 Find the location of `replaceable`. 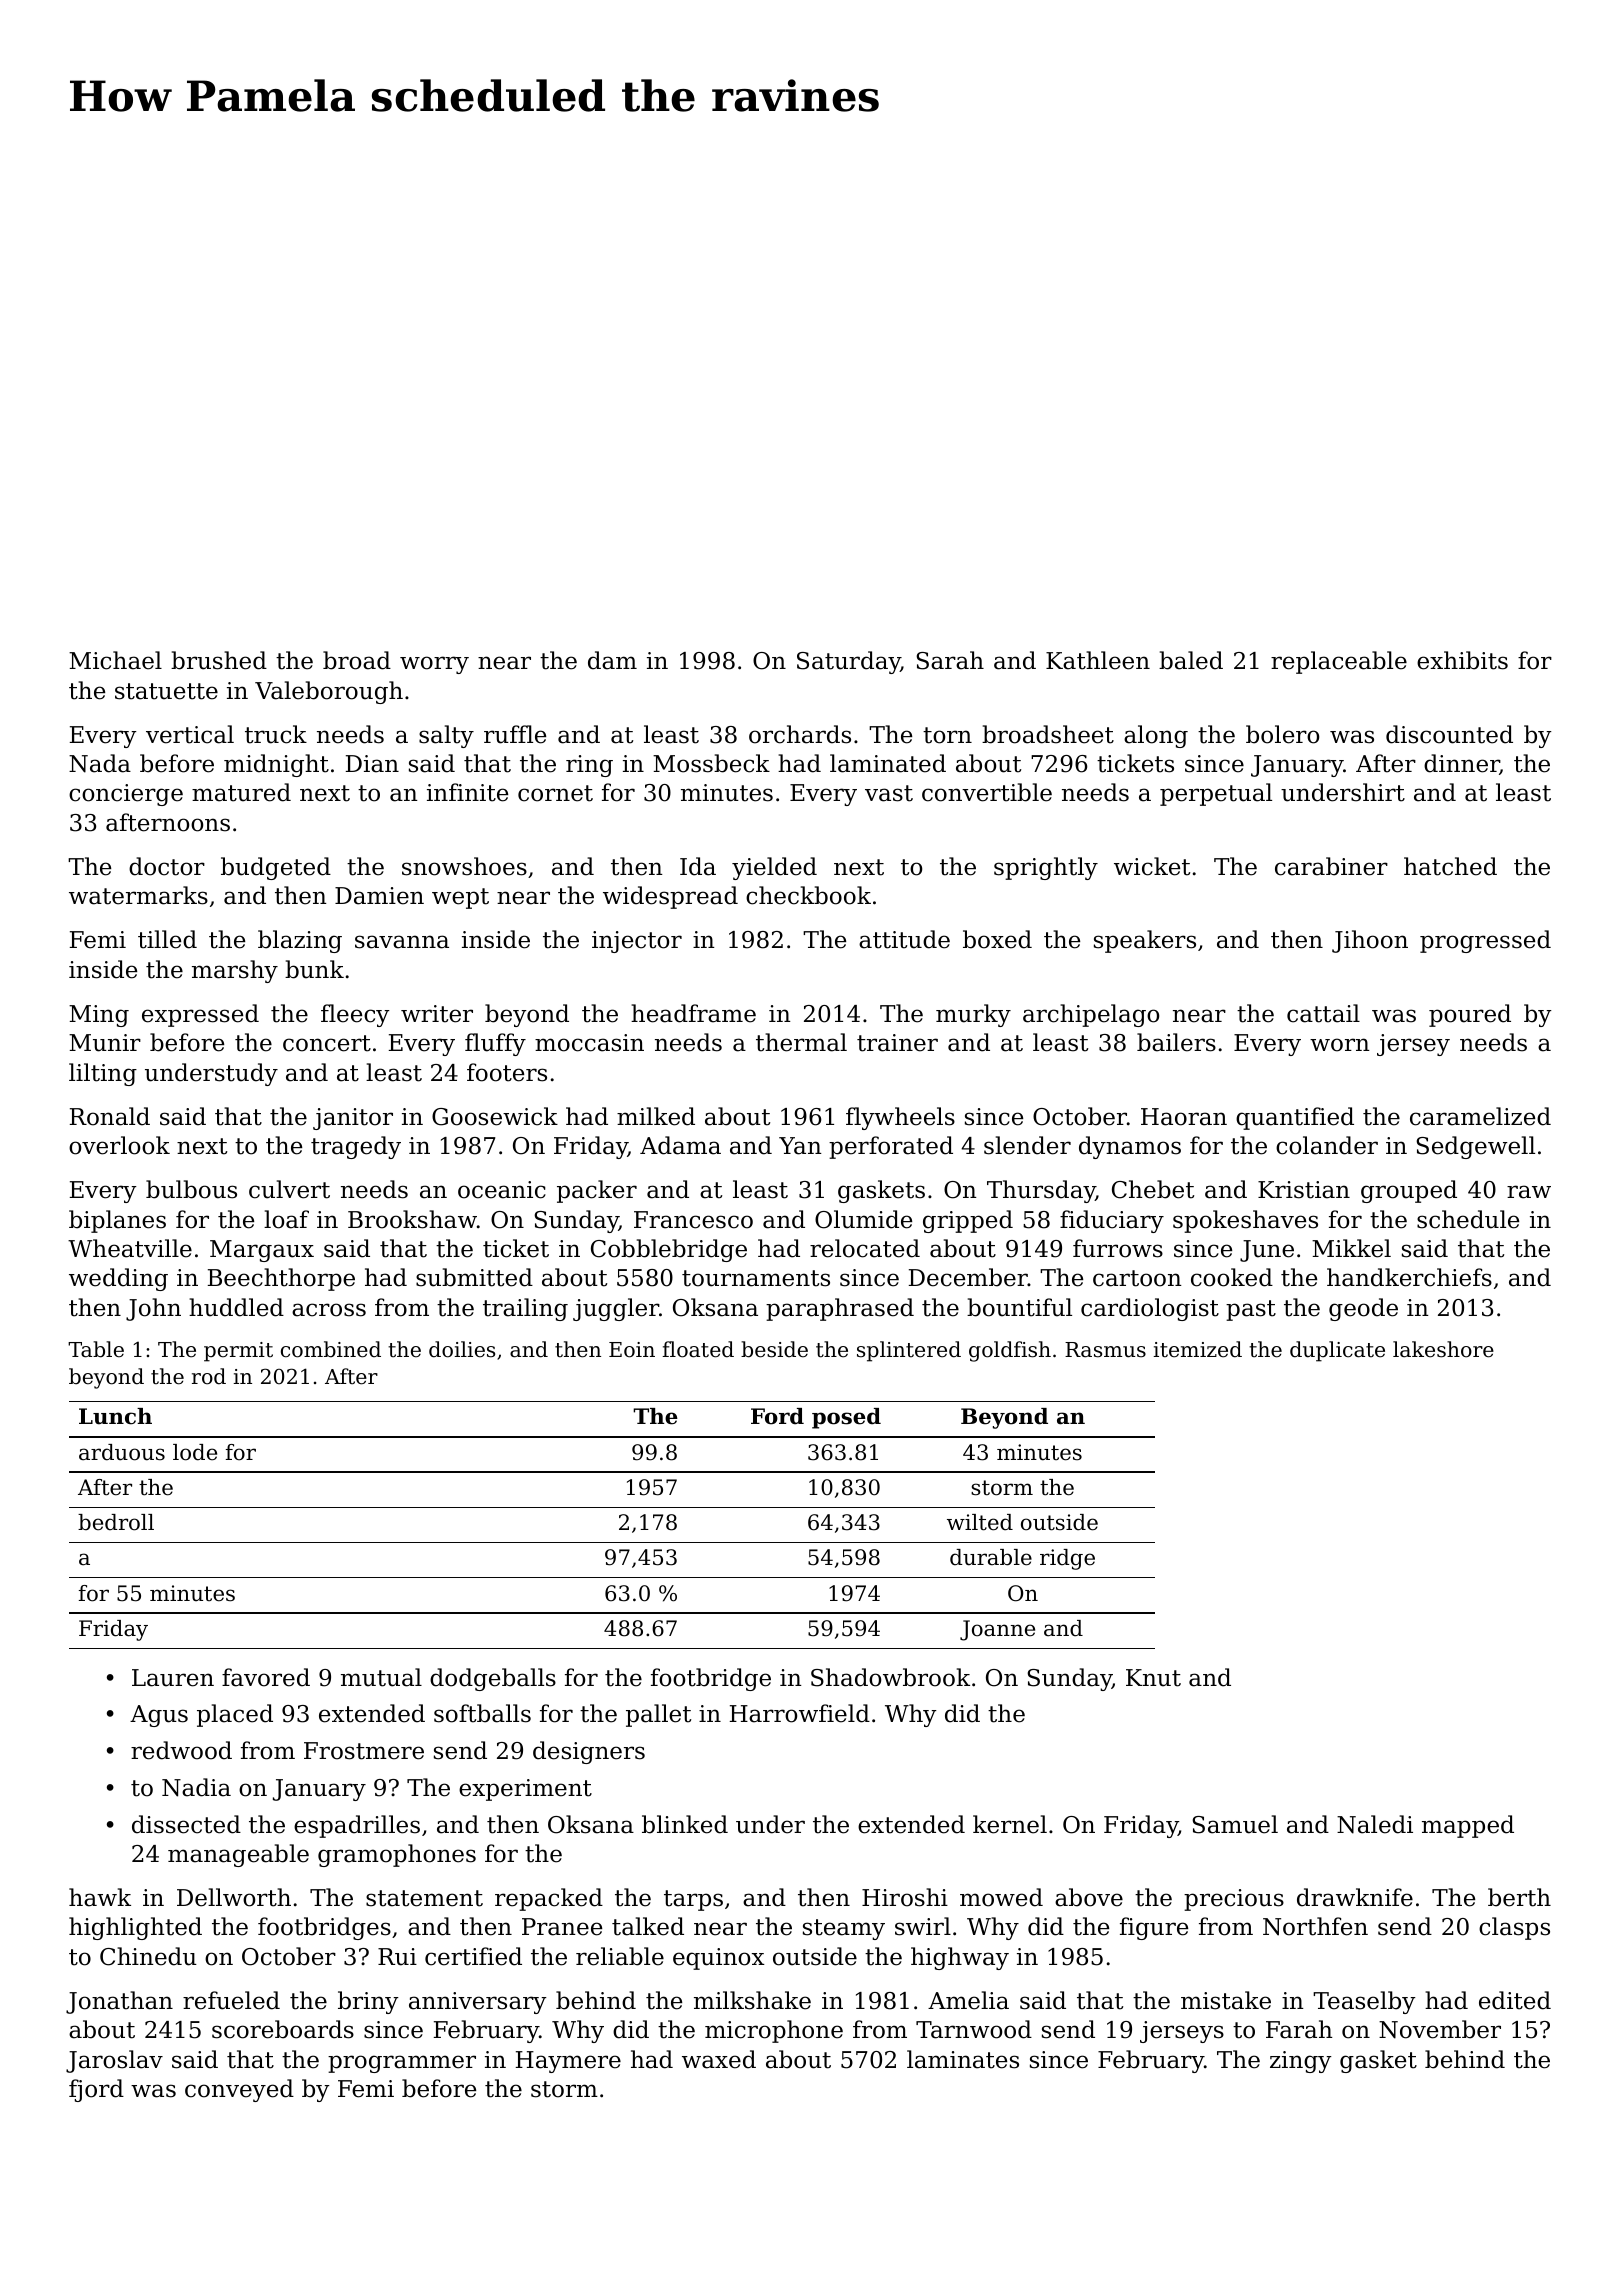

replaceable is located at coordinates (1339, 662).
